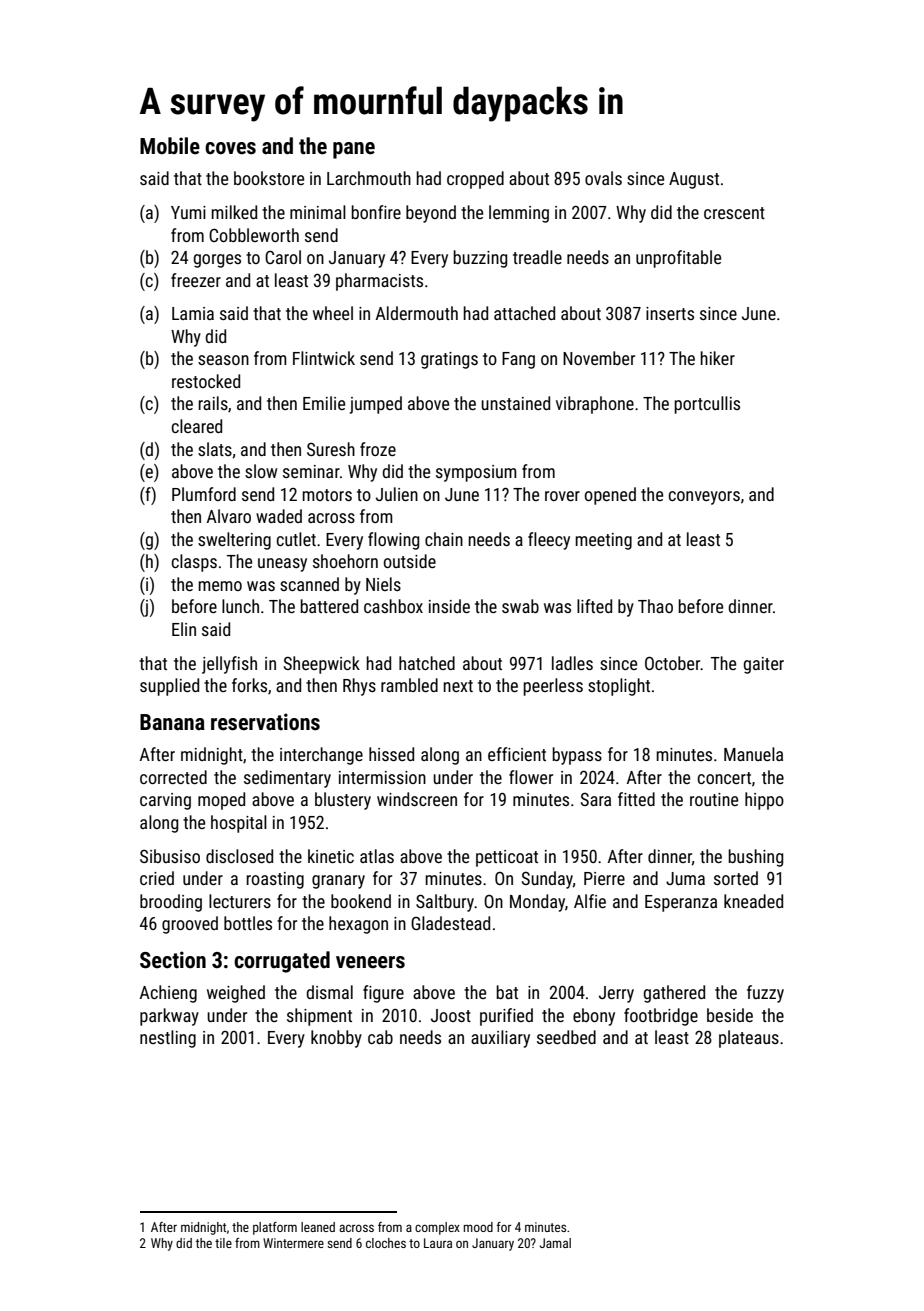  What do you see at coordinates (707, 405) in the screenshot?
I see `portcullis` at bounding box center [707, 405].
